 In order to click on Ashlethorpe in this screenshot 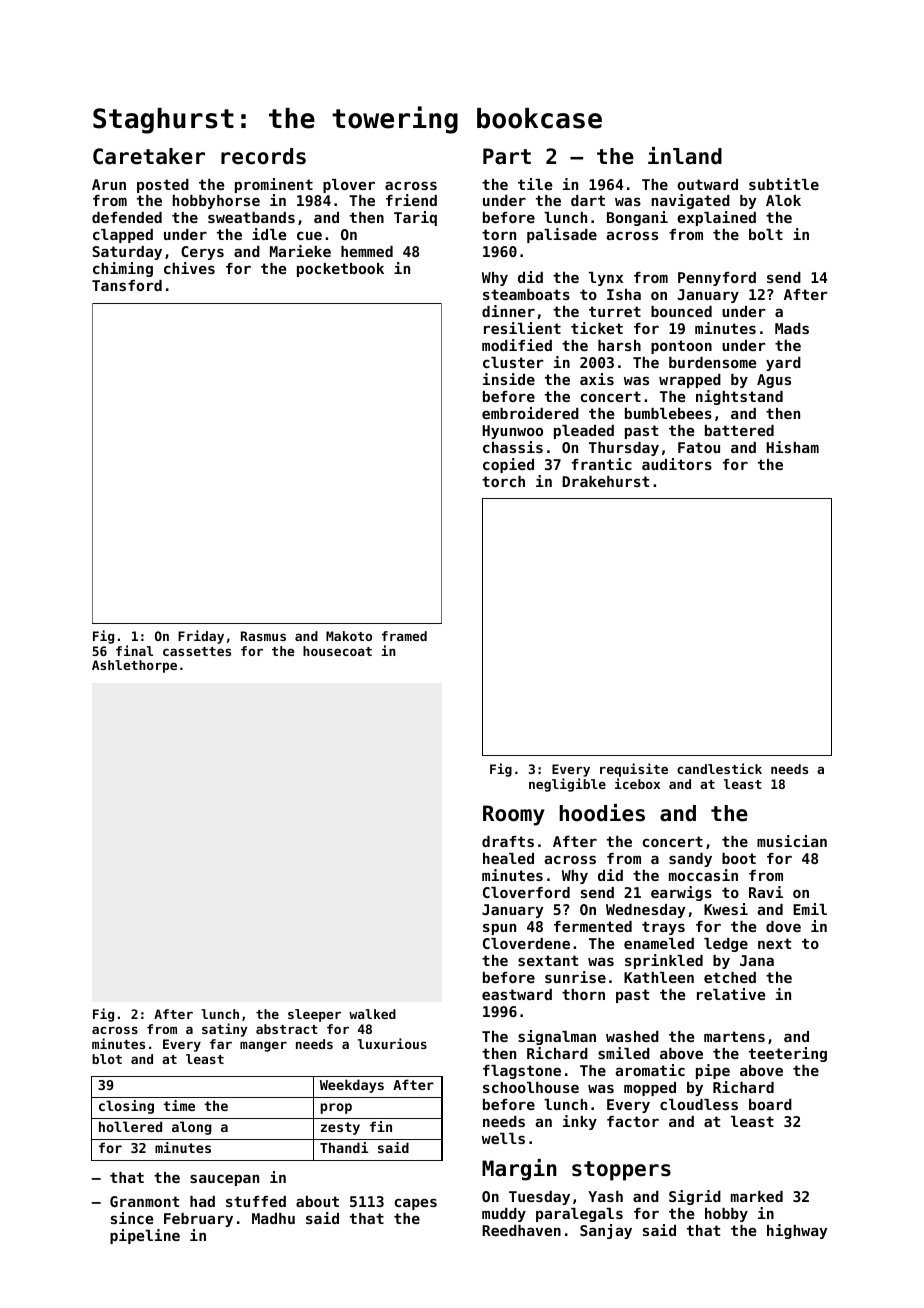, I will do `click(134, 666)`.
